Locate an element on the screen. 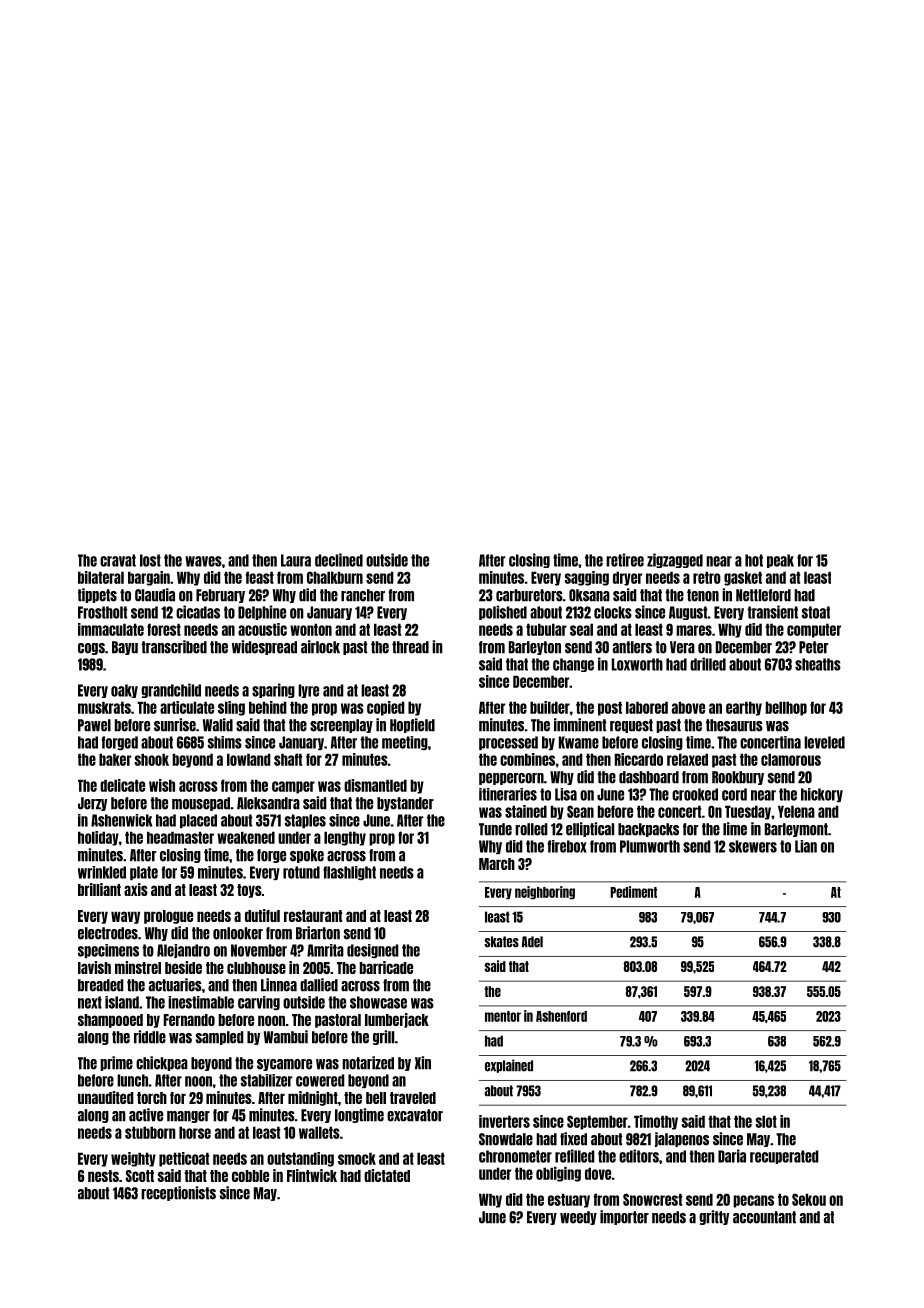 This screenshot has width=924, height=1308. accountant is located at coordinates (764, 1217).
